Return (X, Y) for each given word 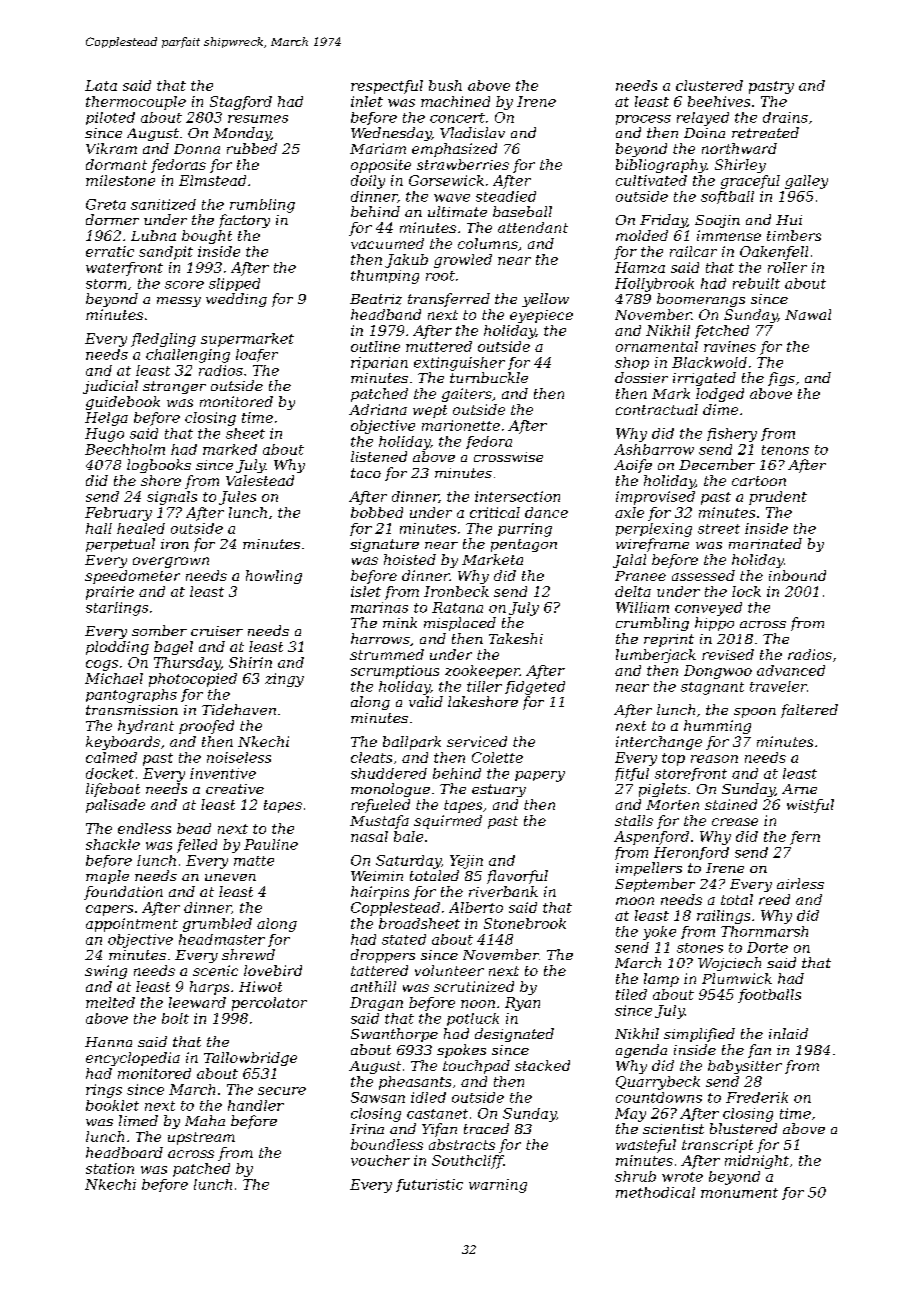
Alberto (476, 907)
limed (138, 1120)
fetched (722, 332)
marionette (461, 425)
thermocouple (136, 103)
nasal (369, 836)
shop (632, 363)
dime (720, 409)
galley (806, 182)
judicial (110, 387)
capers (109, 910)
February (118, 514)
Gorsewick (446, 180)
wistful (810, 806)
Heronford (691, 853)
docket (110, 773)
